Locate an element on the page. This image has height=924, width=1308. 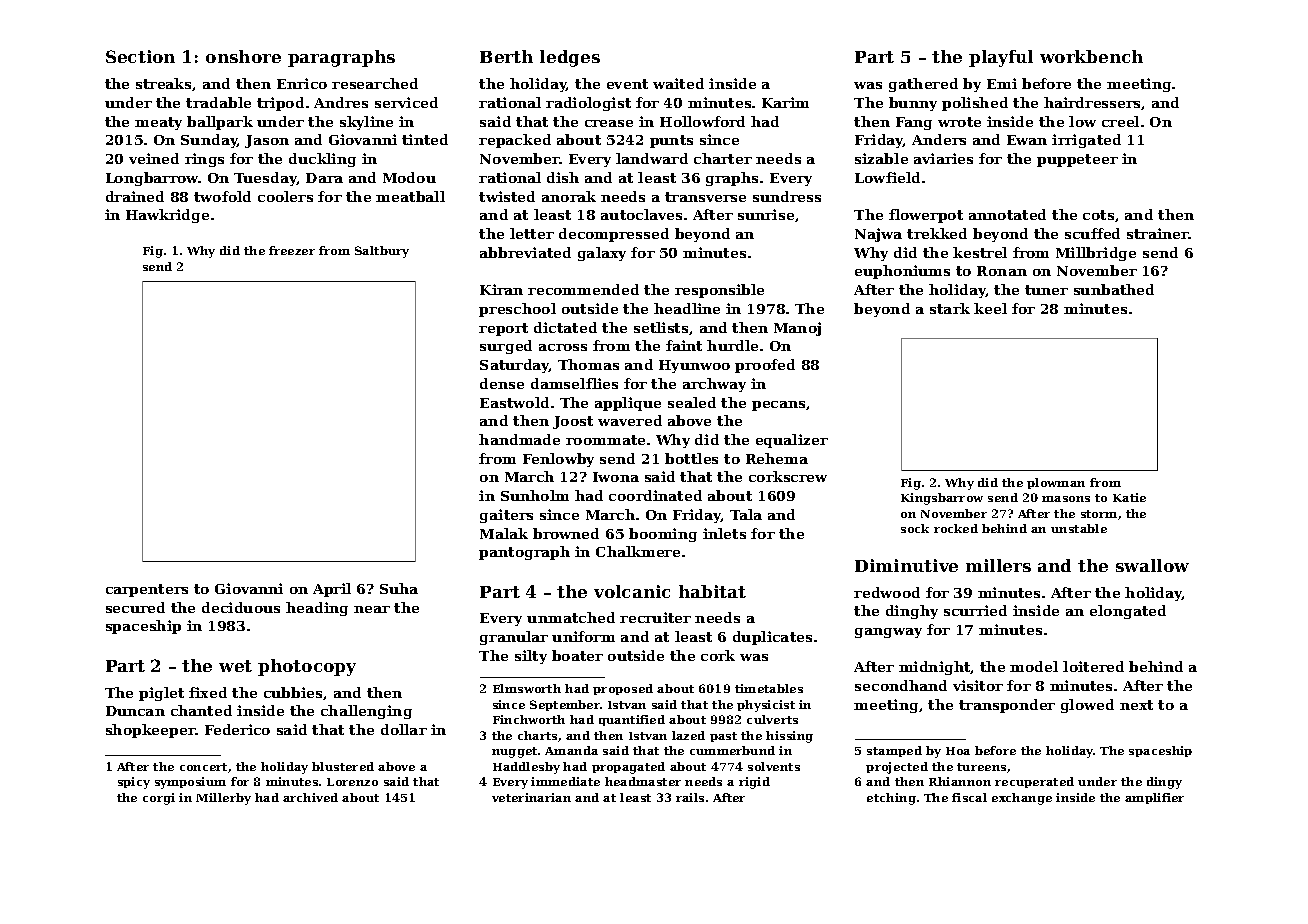
gaiters is located at coordinates (506, 516).
